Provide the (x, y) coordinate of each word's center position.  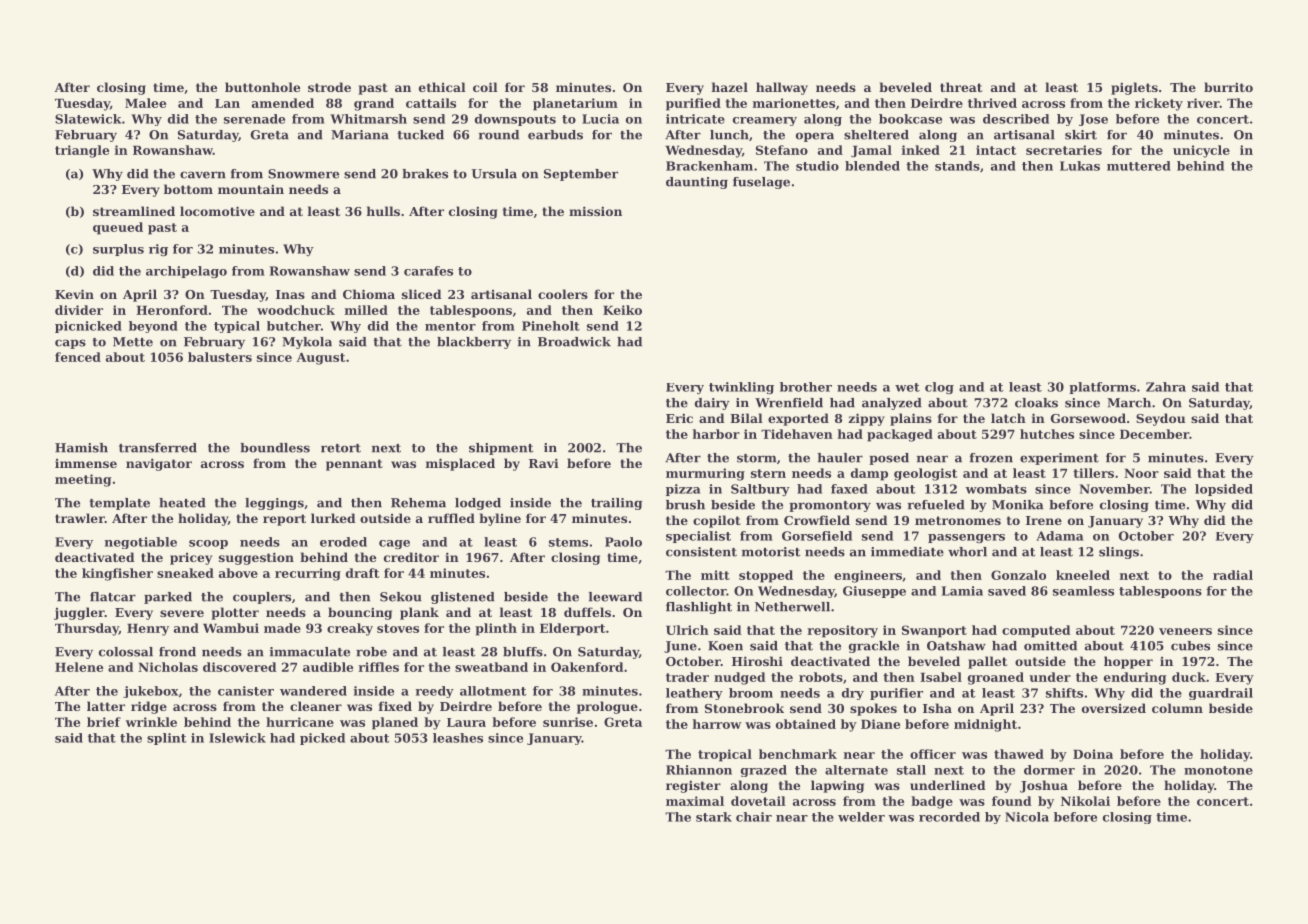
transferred (158, 448)
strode (329, 87)
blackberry (474, 343)
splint (167, 739)
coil (485, 87)
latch (1008, 418)
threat (961, 87)
